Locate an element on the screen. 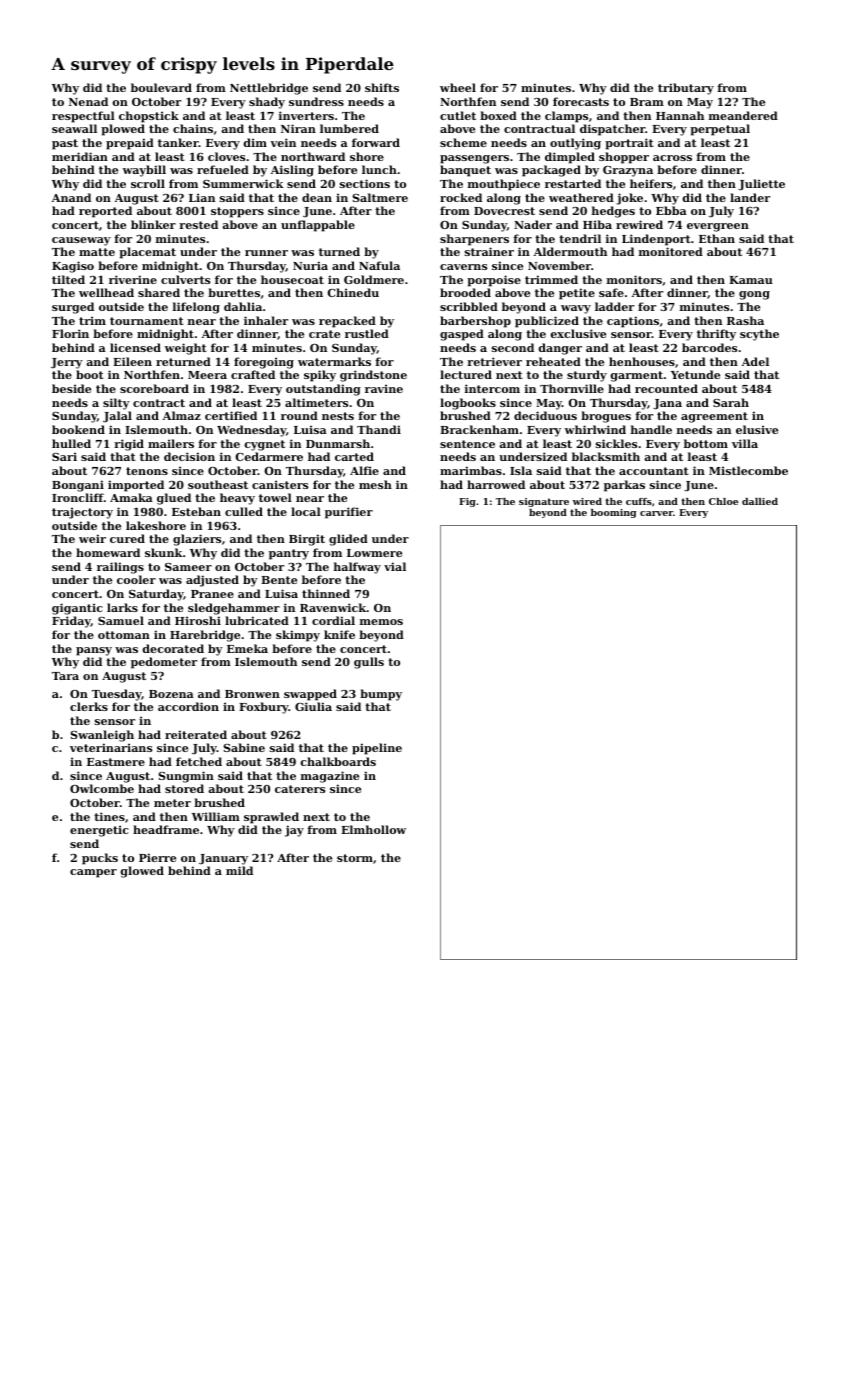 The image size is (849, 1400). runner is located at coordinates (266, 253).
